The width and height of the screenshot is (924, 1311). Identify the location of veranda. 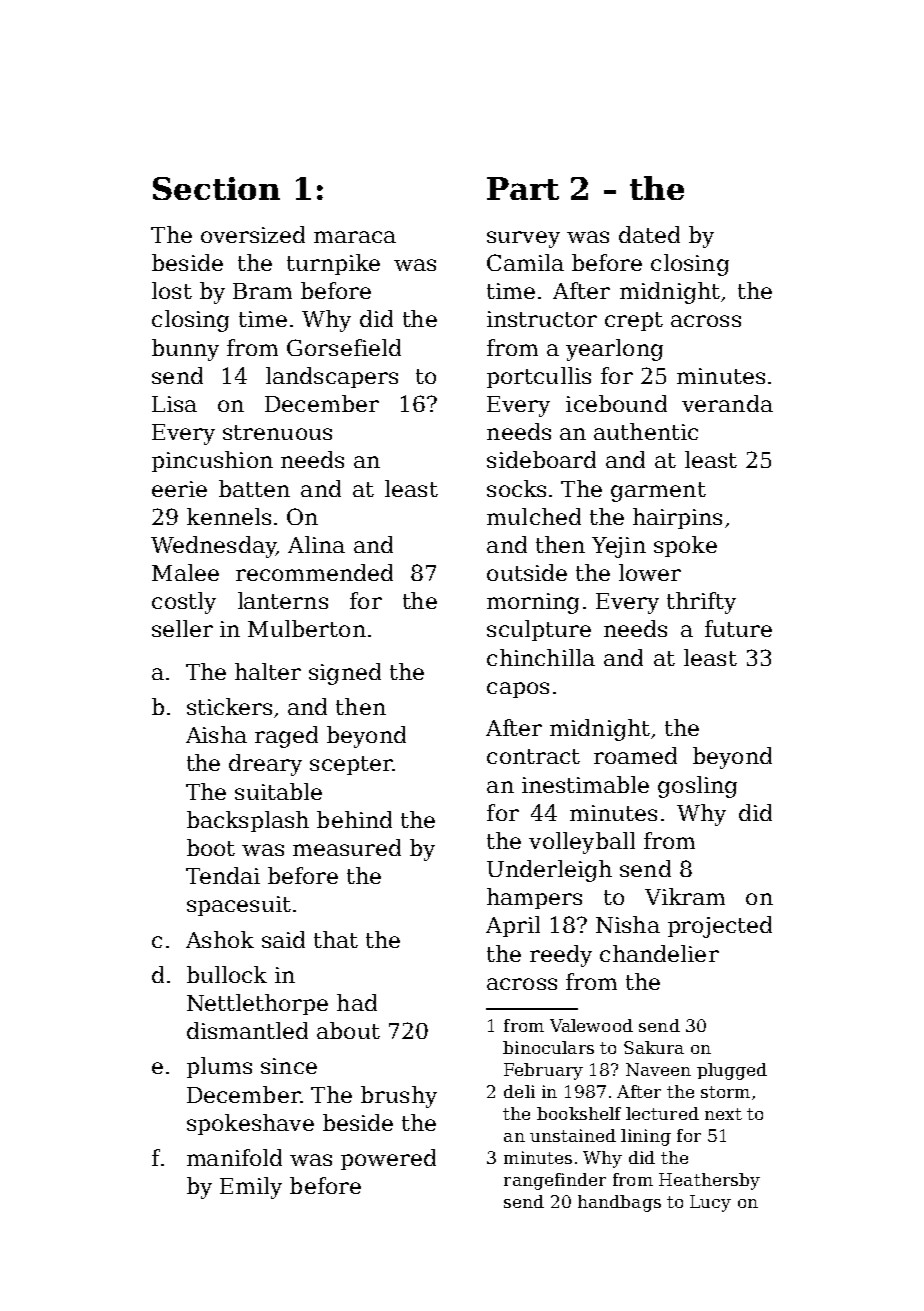
(727, 403).
